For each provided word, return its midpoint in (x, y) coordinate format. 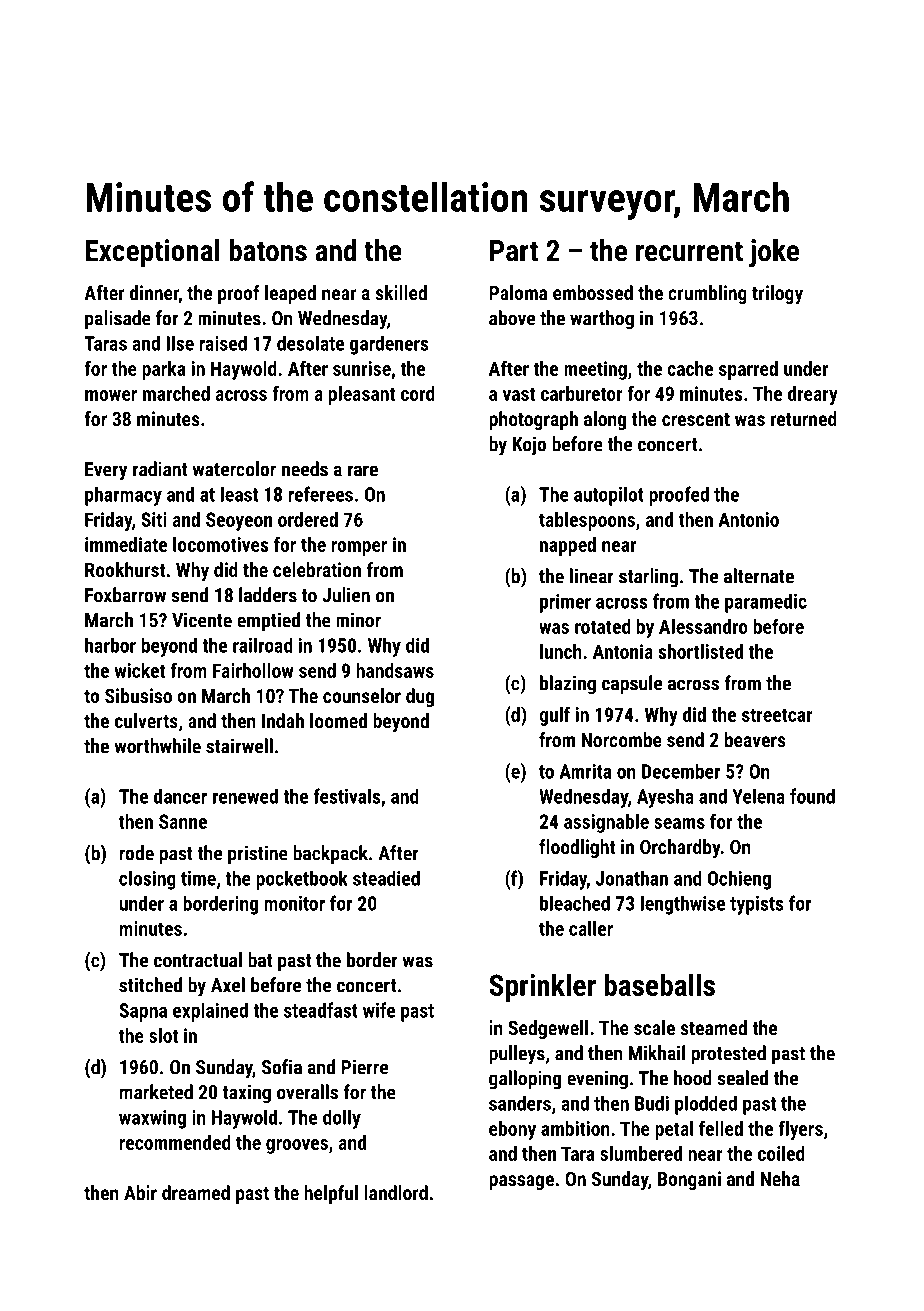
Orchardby (680, 848)
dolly (342, 1119)
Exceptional (153, 253)
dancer (180, 796)
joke (774, 253)
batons (268, 250)
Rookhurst (125, 569)
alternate (759, 576)
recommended (175, 1142)
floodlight (577, 848)
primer (565, 603)
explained (210, 1012)
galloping (525, 1080)
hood (693, 1078)
